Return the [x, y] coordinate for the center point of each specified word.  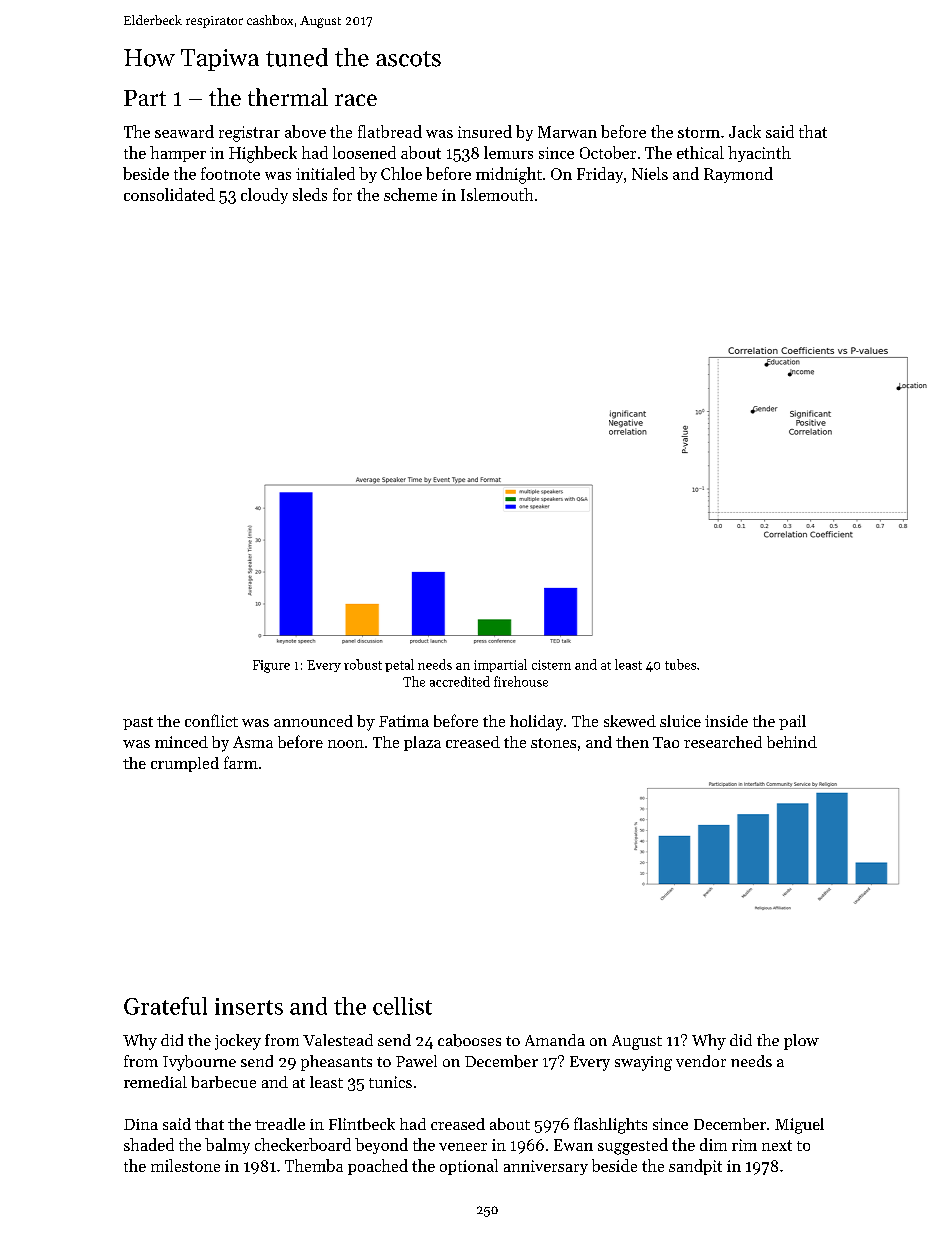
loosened [364, 152]
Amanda [555, 1040]
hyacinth [759, 154]
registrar [249, 134]
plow [801, 1042]
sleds [310, 194]
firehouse [521, 681]
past [138, 723]
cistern [551, 665]
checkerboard [303, 1144]
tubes [680, 664]
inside [726, 721]
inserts [249, 1006]
